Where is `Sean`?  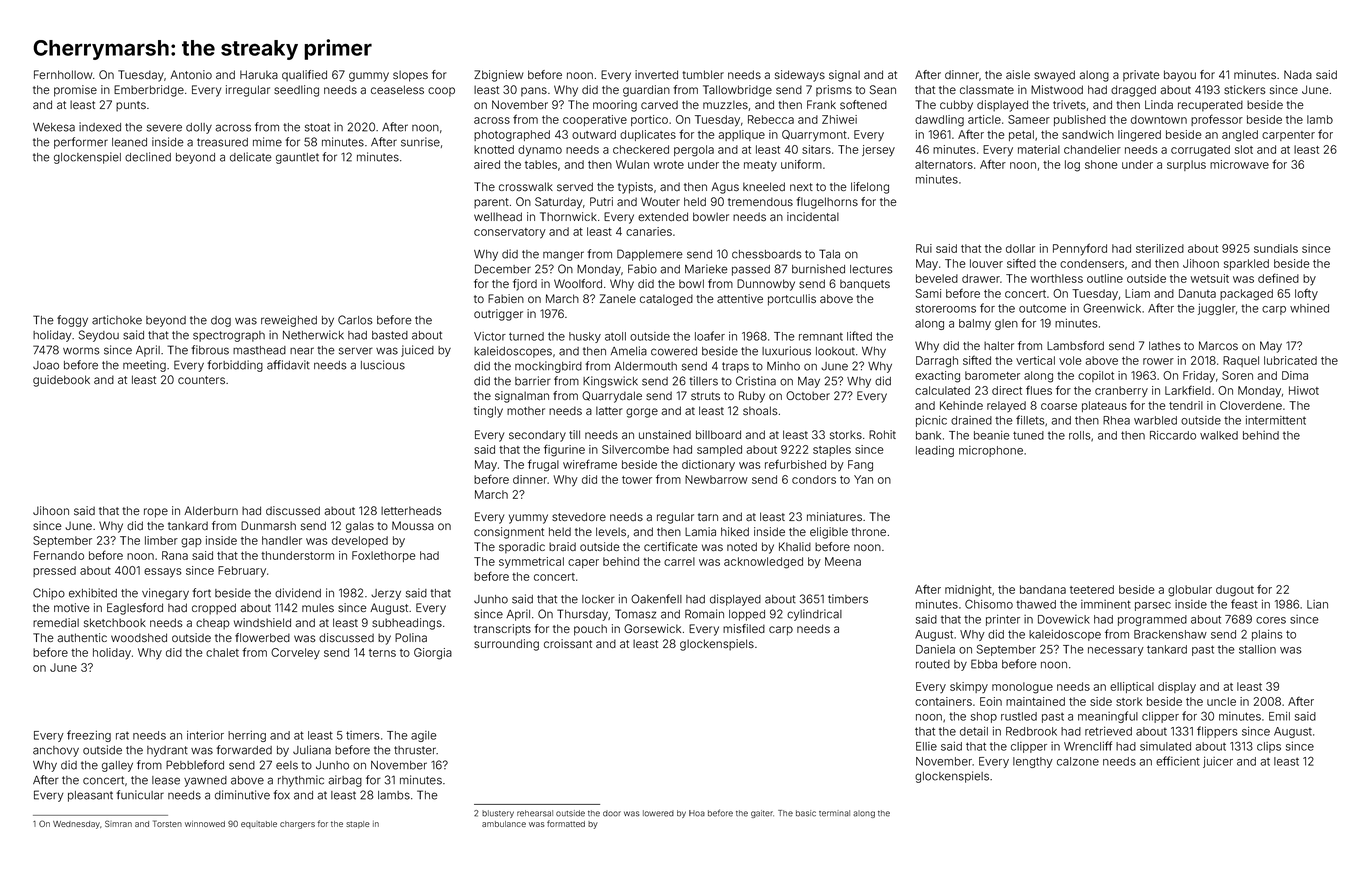 Sean is located at coordinates (883, 90).
